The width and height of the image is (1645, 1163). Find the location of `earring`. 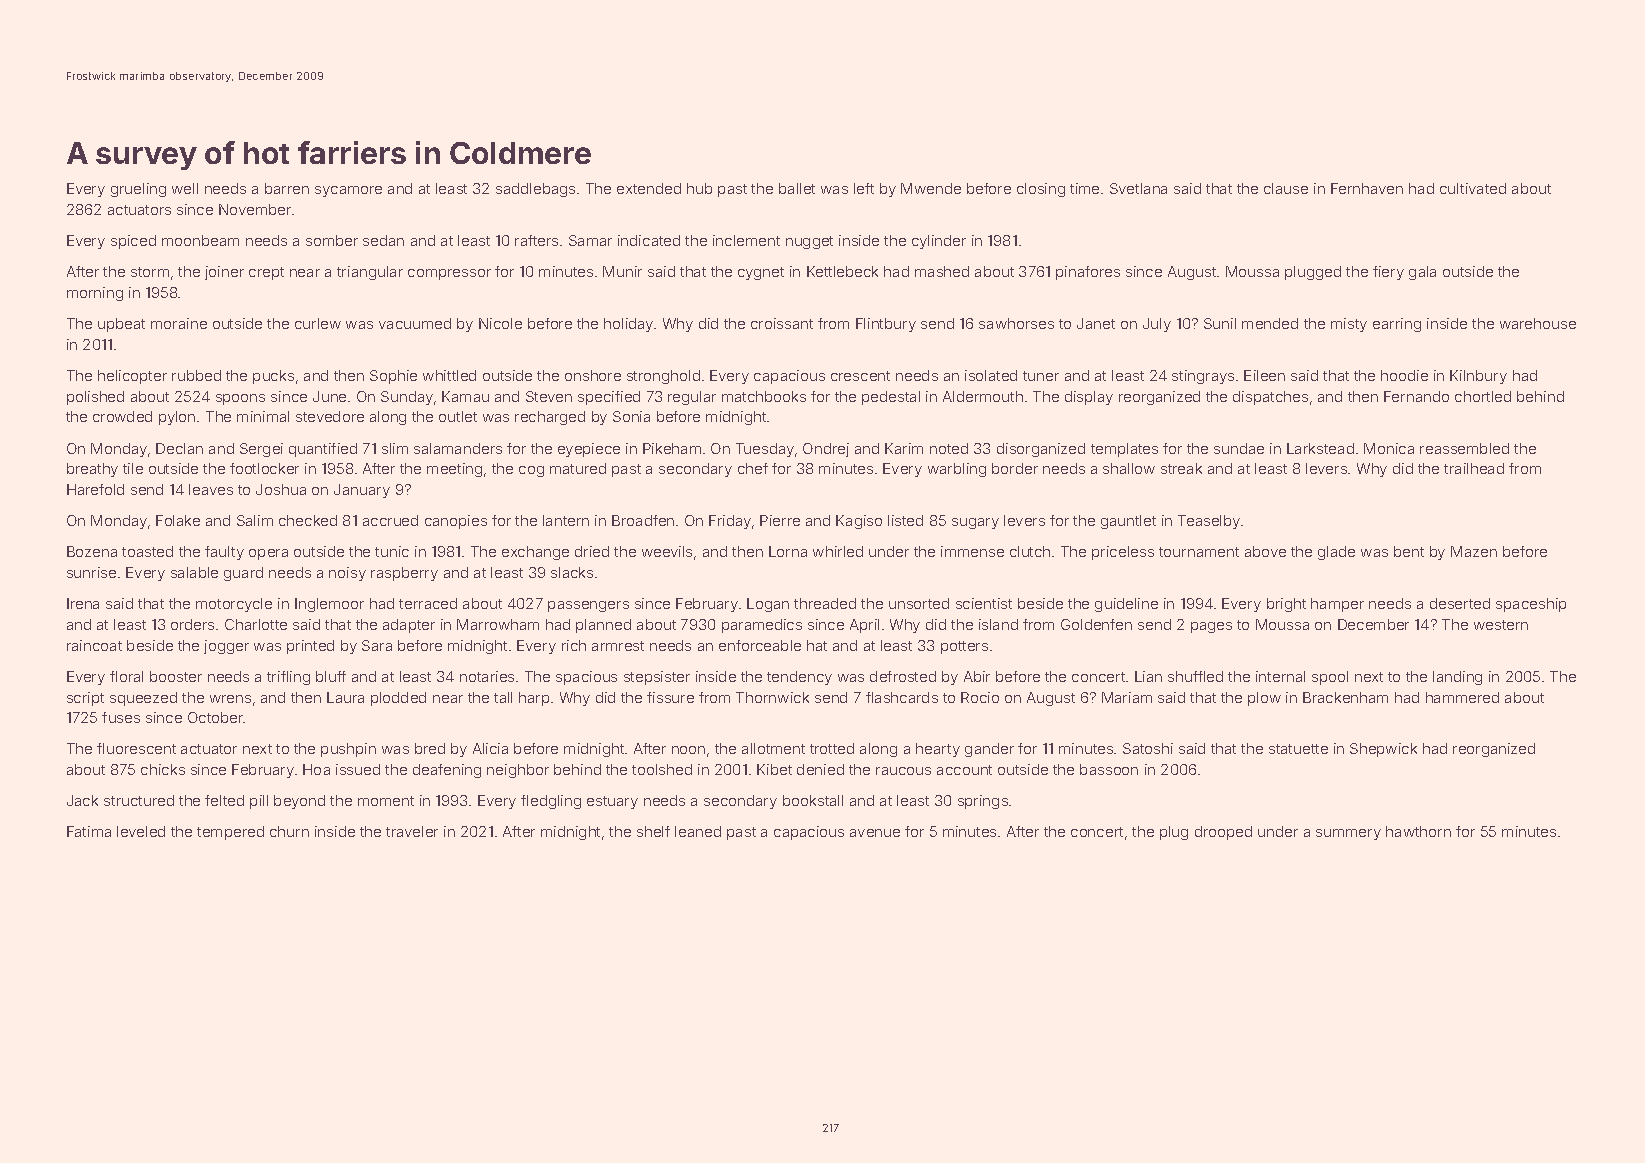

earring is located at coordinates (1397, 325).
